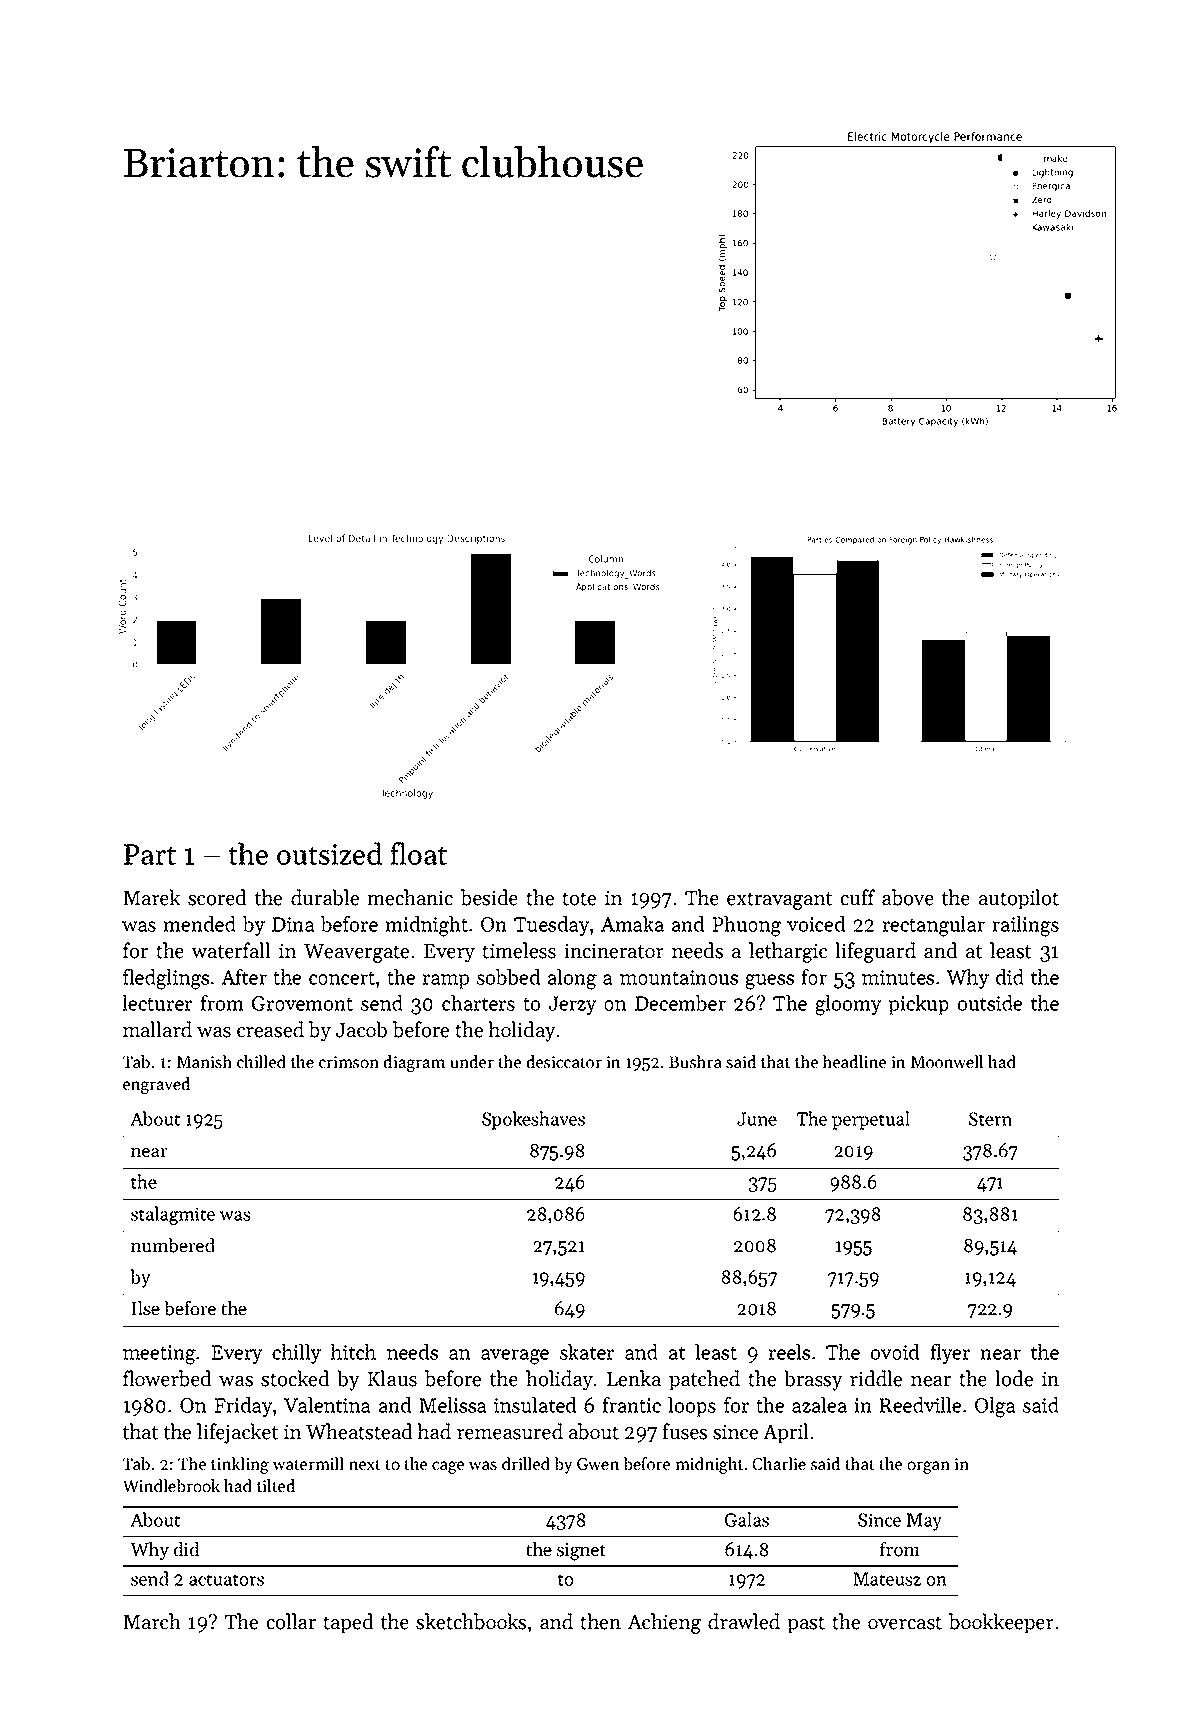 This screenshot has width=1182, height=1712. Describe the element at coordinates (579, 899) in the screenshot. I see `tote` at that location.
